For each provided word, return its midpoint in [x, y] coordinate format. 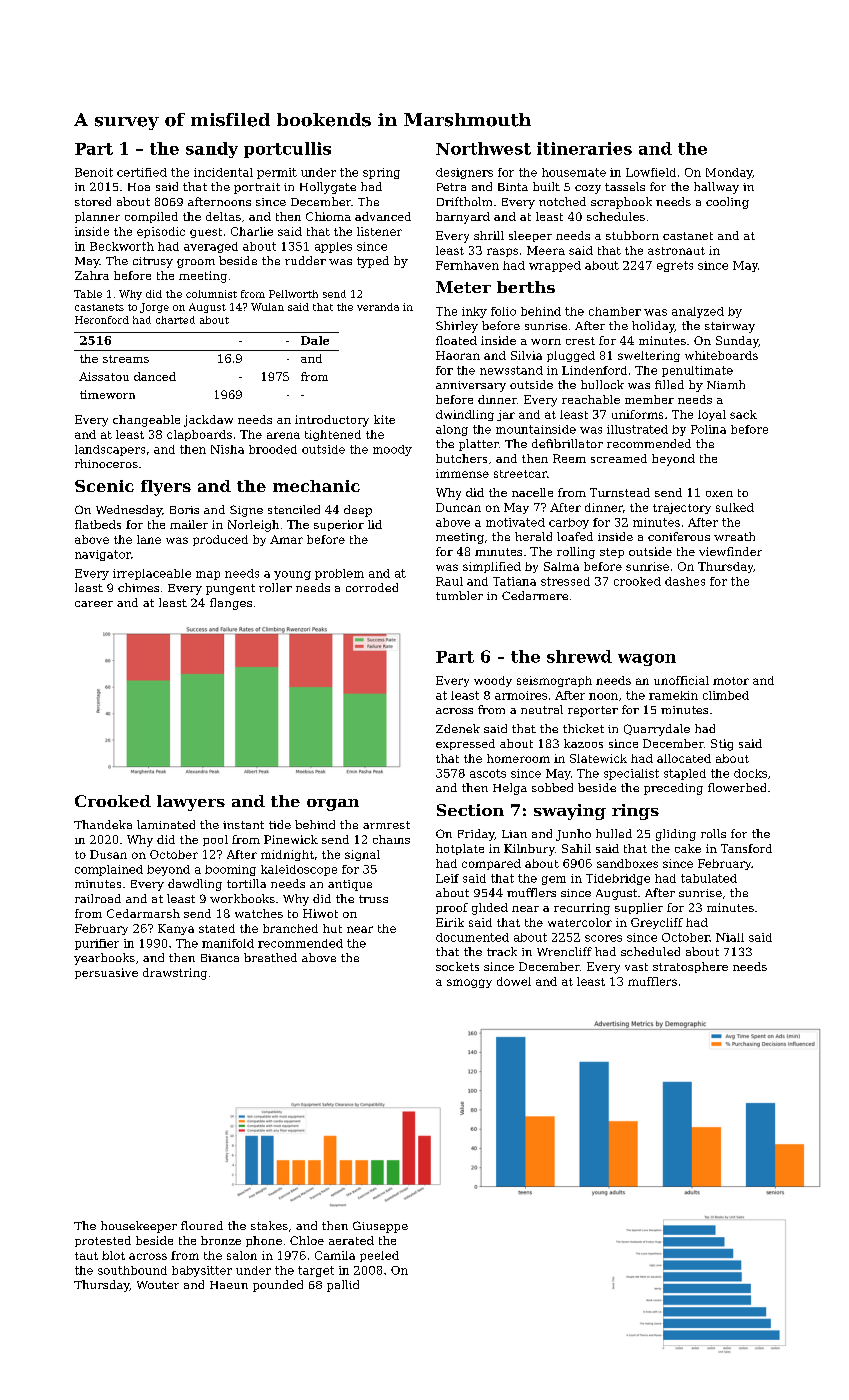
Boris [184, 510]
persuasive [106, 973]
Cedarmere [535, 595]
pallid [343, 1286]
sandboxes [627, 863]
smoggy [469, 983]
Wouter [158, 1285]
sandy [212, 150]
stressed [565, 581]
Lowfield [651, 172]
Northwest [483, 148]
